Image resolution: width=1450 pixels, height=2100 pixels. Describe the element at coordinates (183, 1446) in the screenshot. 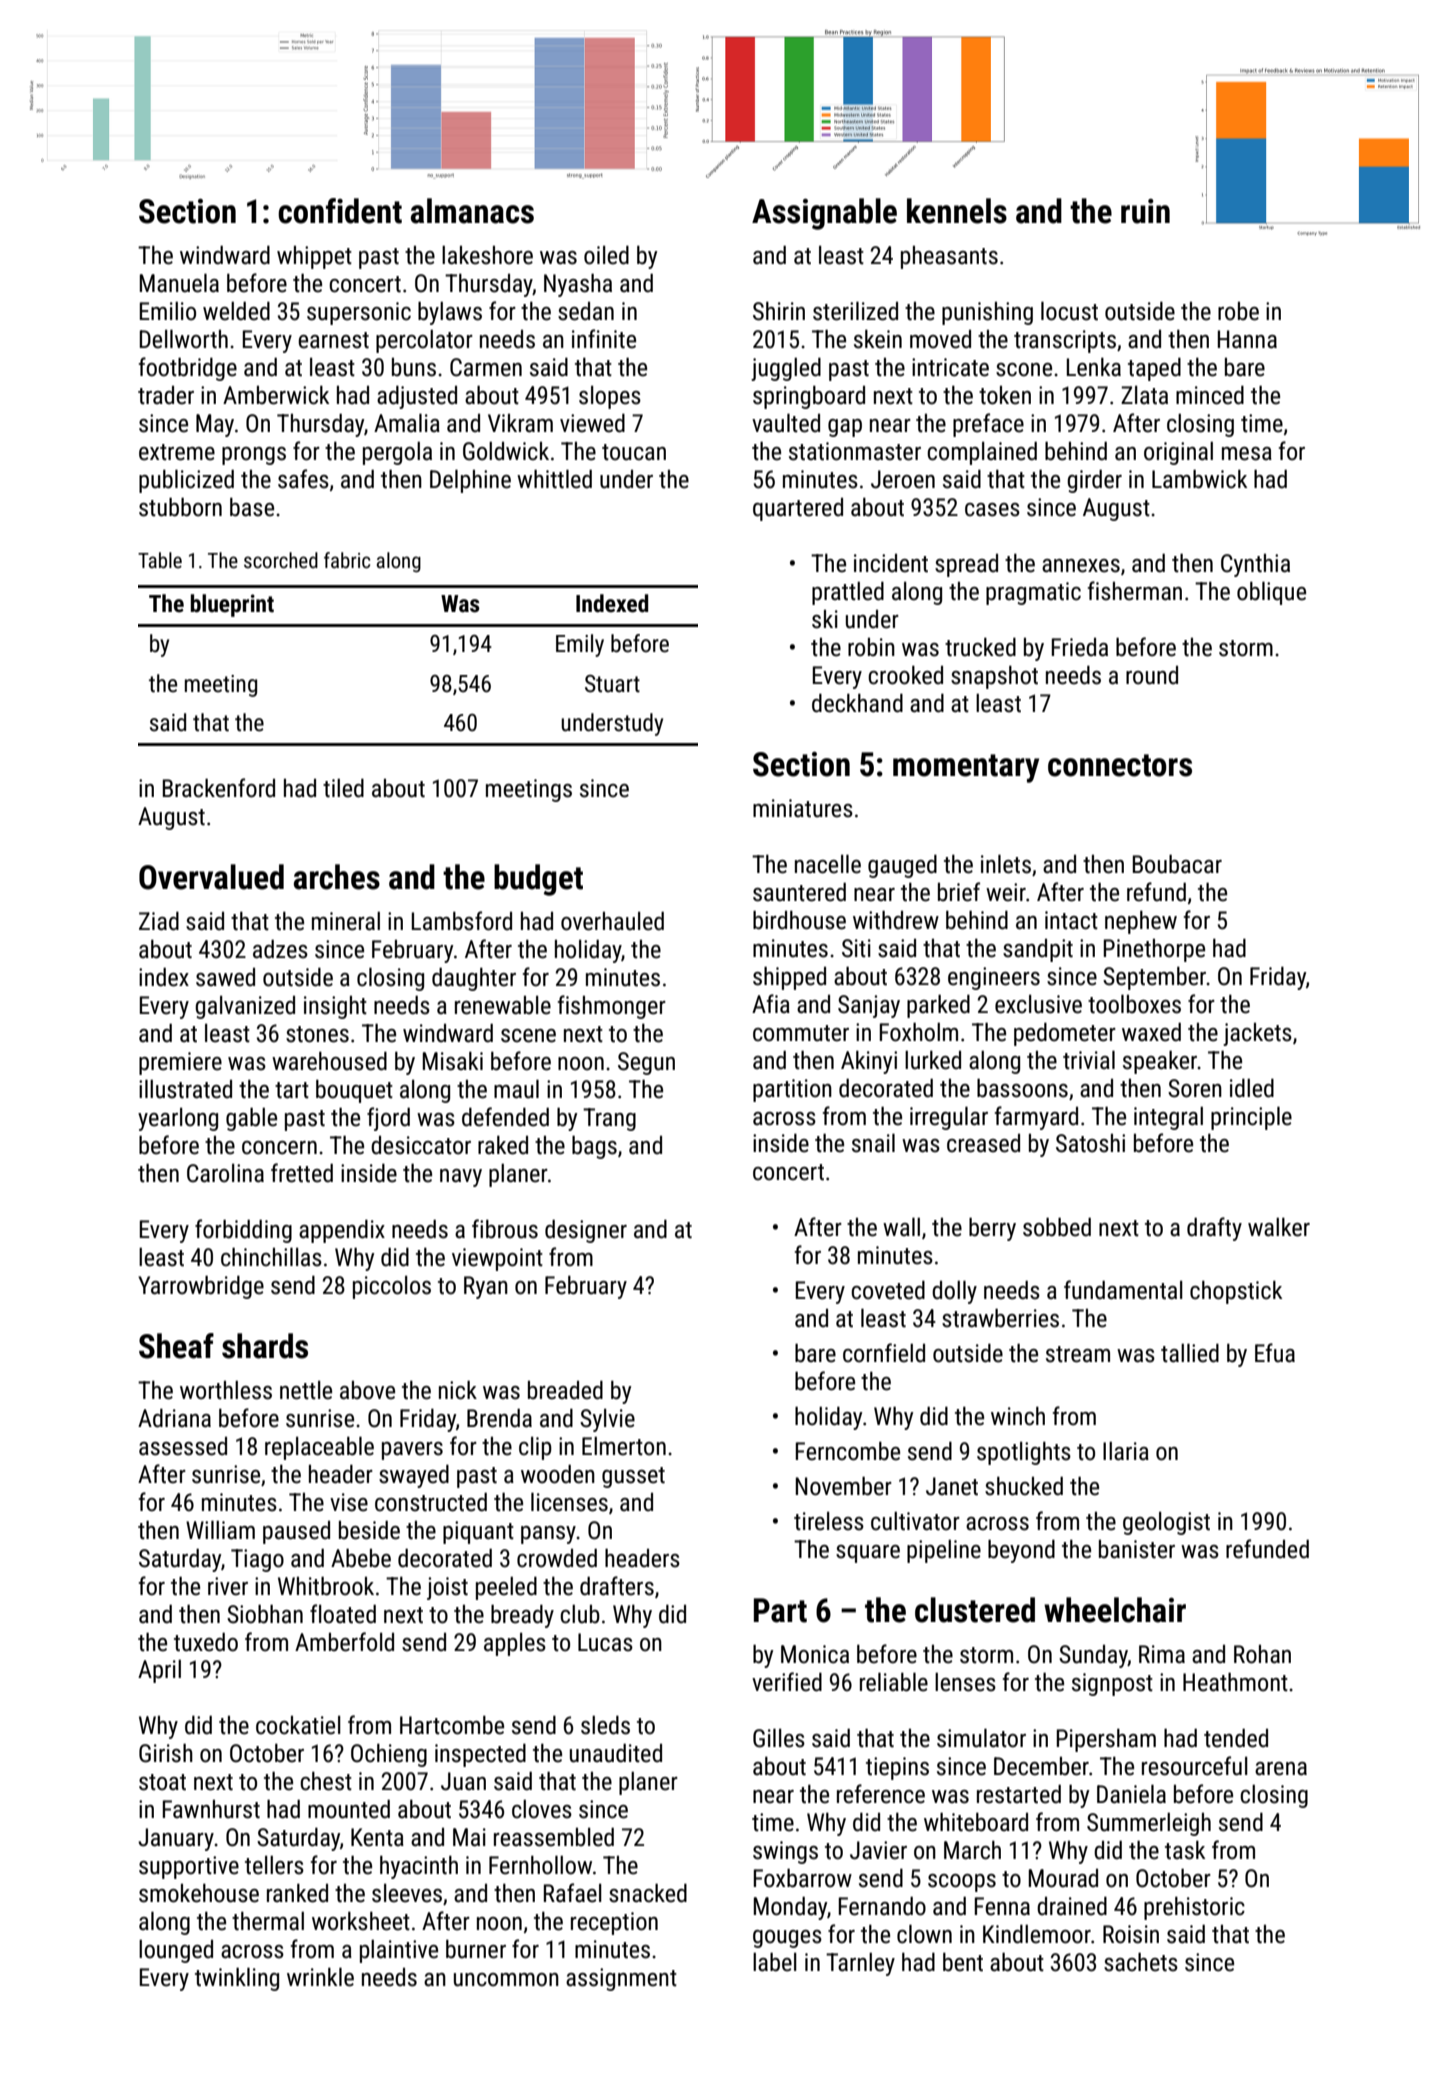

I see `assessed` at that location.
